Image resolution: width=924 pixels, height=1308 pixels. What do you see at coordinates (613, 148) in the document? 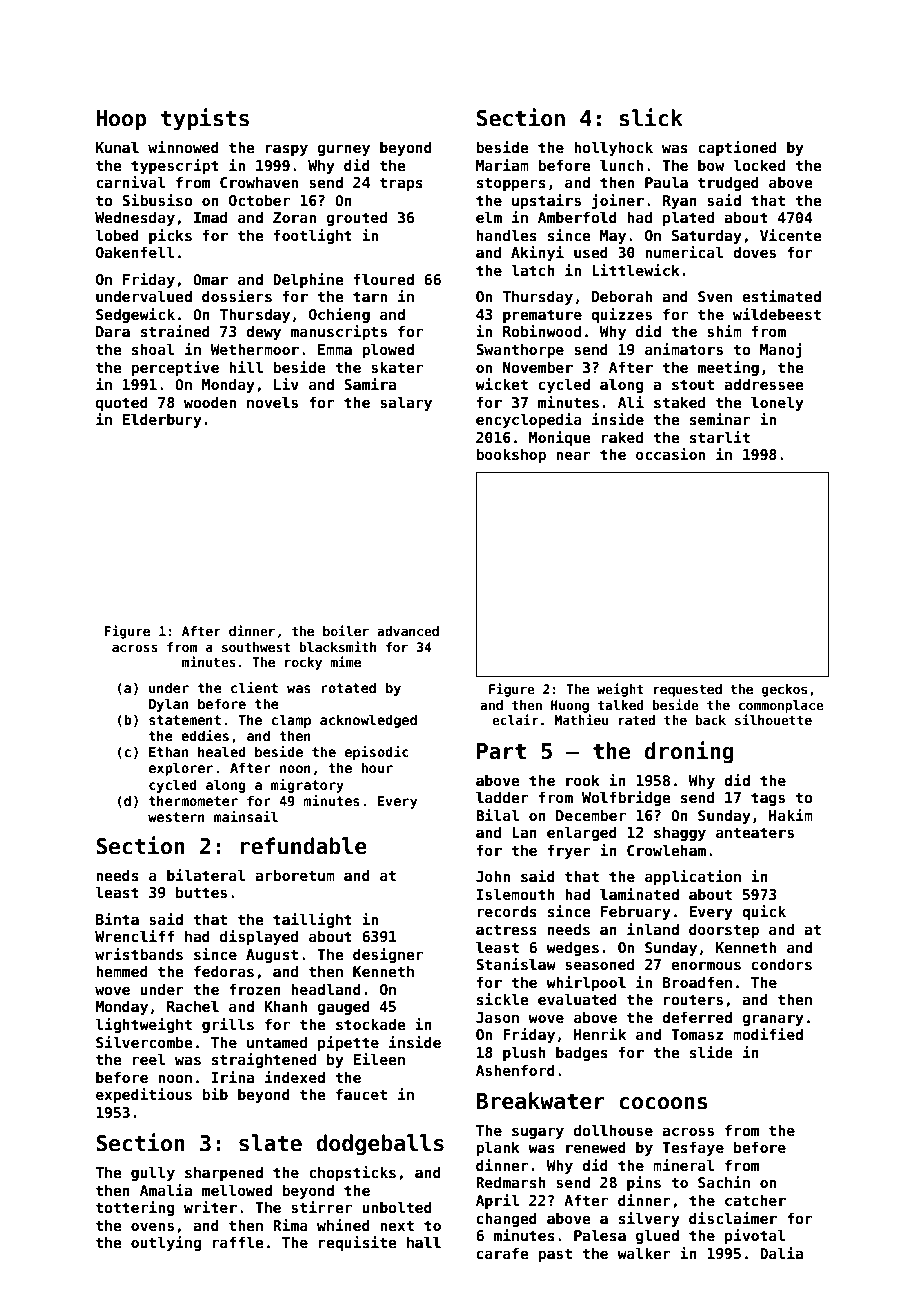
I see `hollyhock` at bounding box center [613, 148].
